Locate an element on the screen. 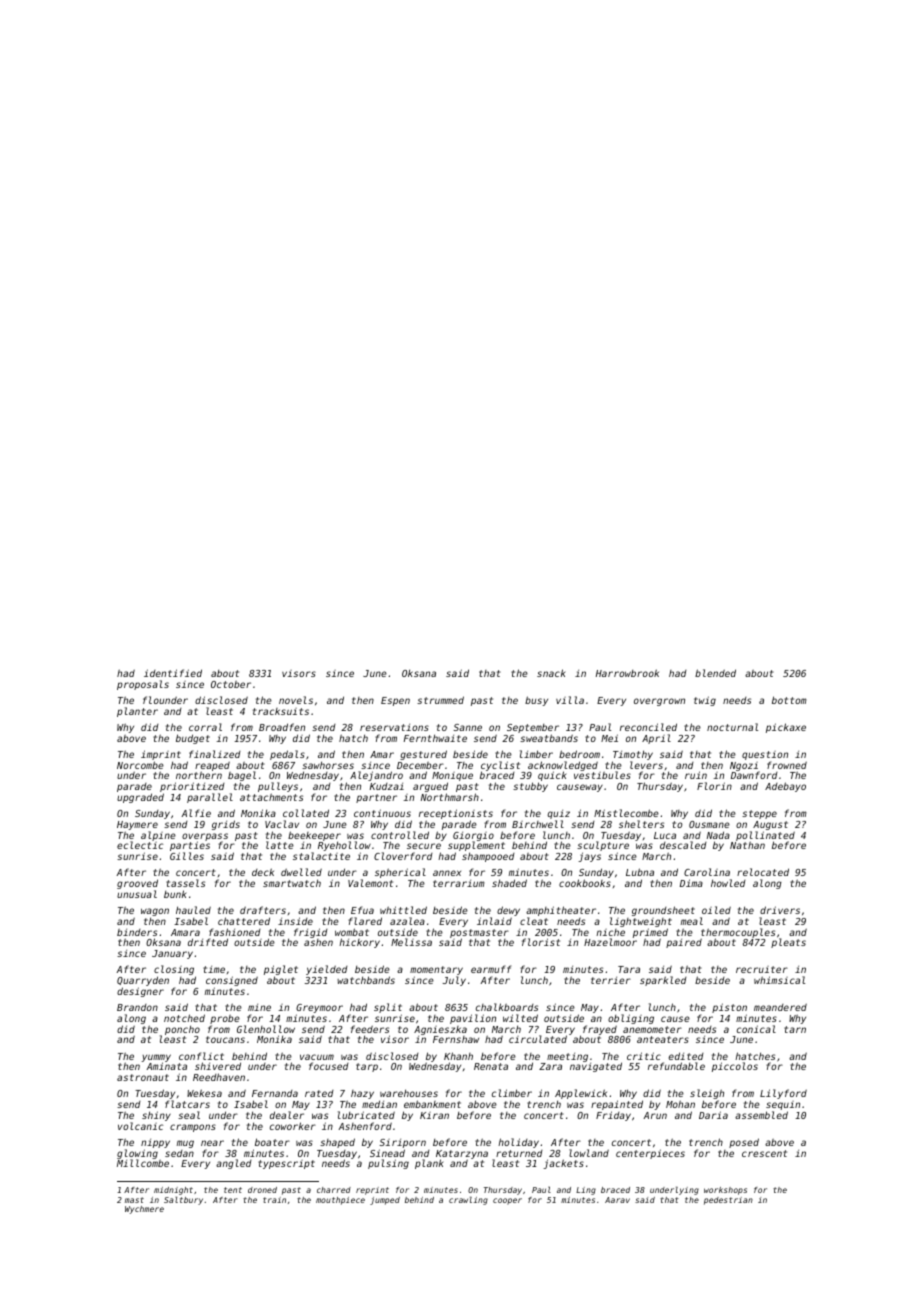  yielded is located at coordinates (327, 970).
